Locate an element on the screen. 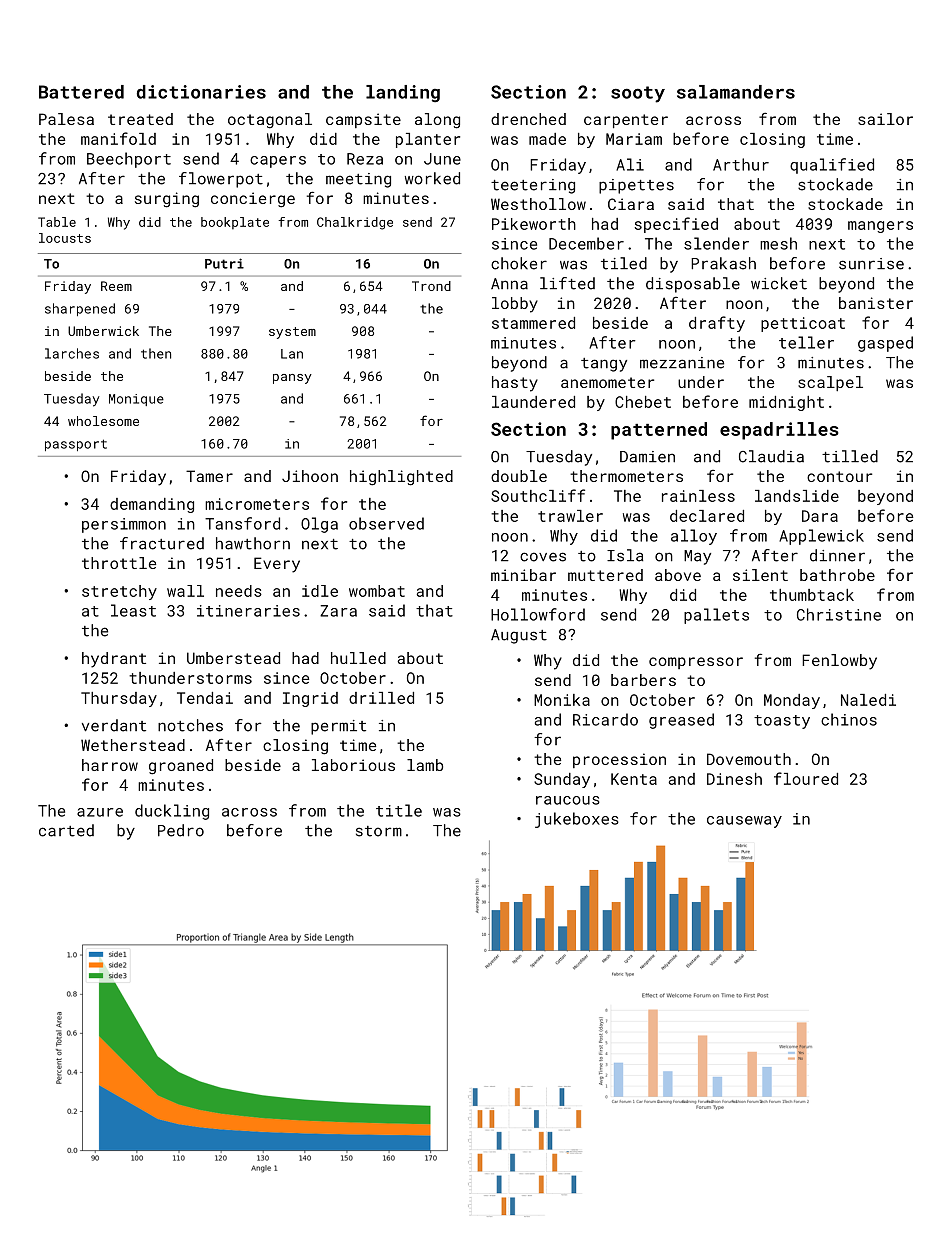 Image resolution: width=952 pixels, height=1233 pixels. larches is located at coordinates (72, 353).
